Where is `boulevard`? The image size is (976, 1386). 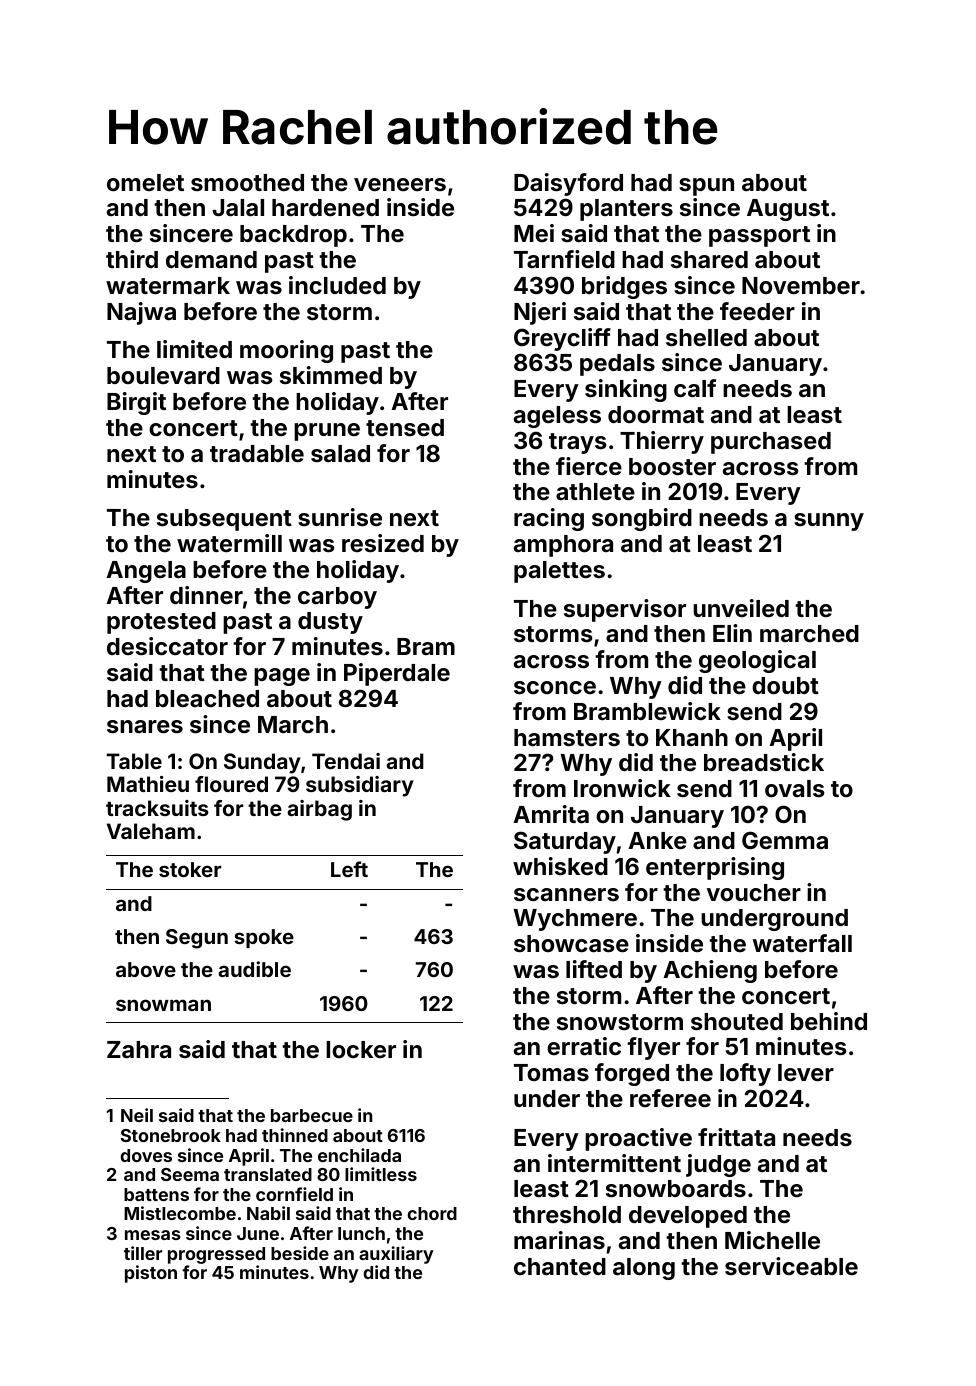 boulevard is located at coordinates (163, 375).
